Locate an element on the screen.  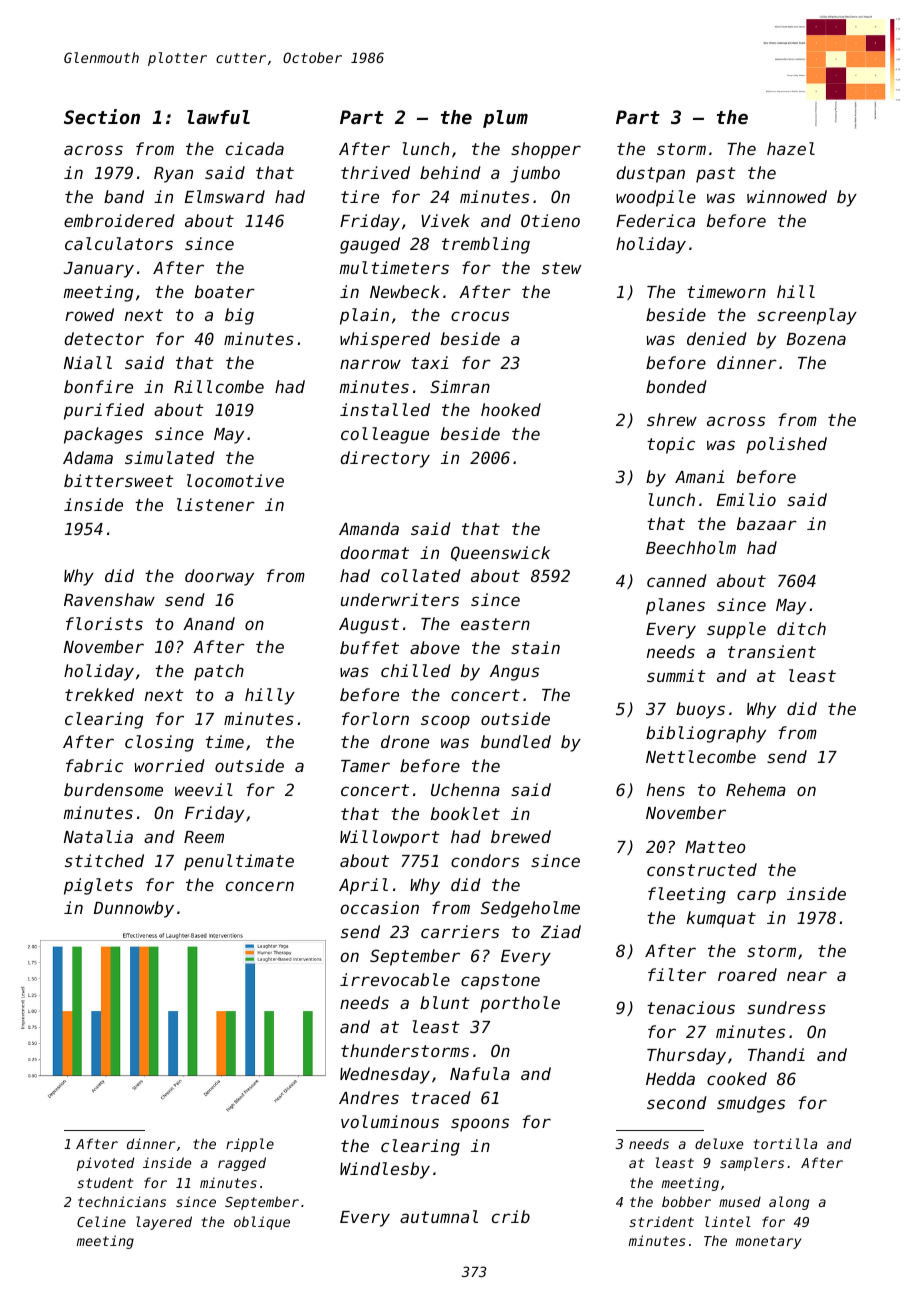
lawful is located at coordinates (218, 117).
